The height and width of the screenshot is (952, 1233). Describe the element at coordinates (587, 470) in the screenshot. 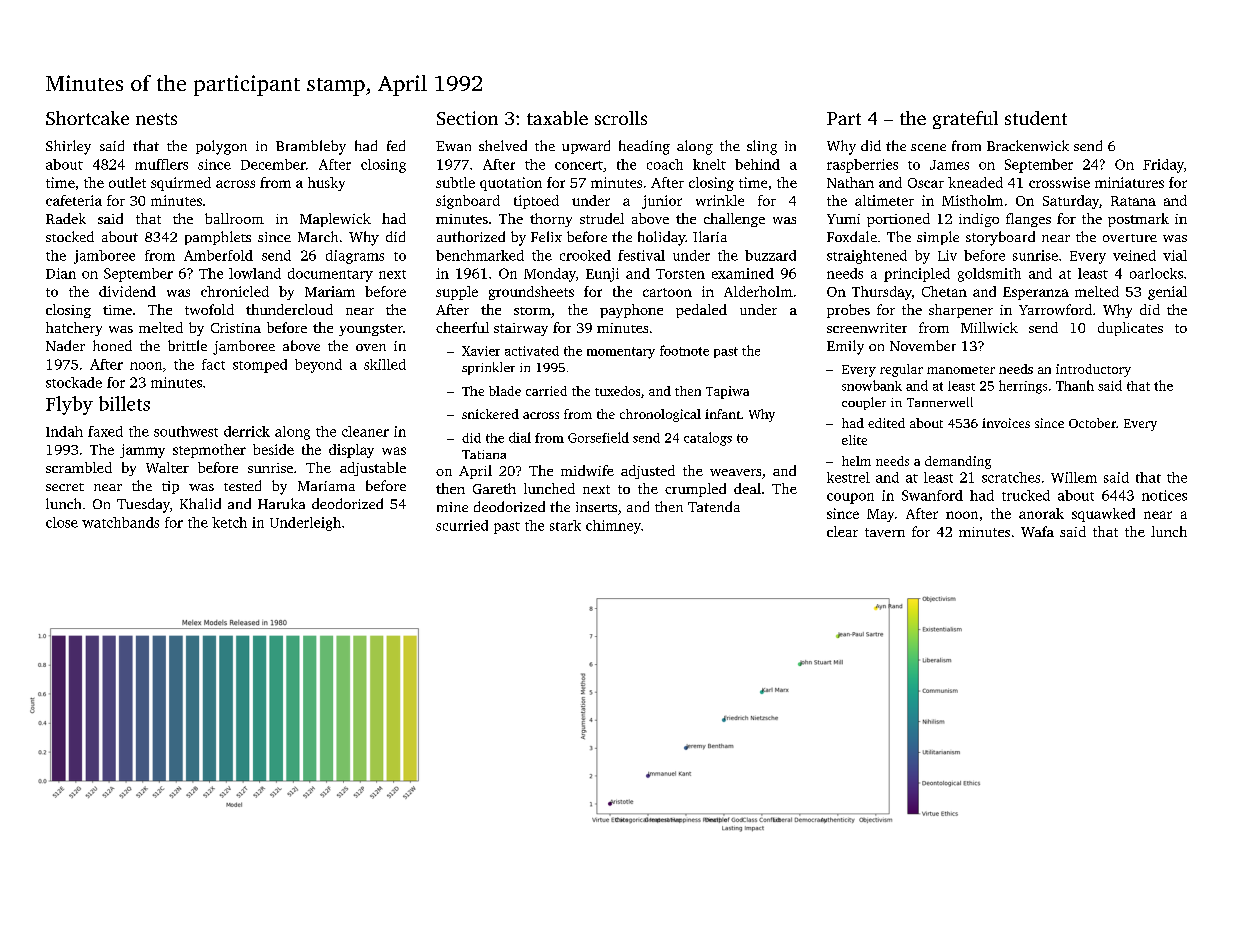

I see `midwife` at that location.
